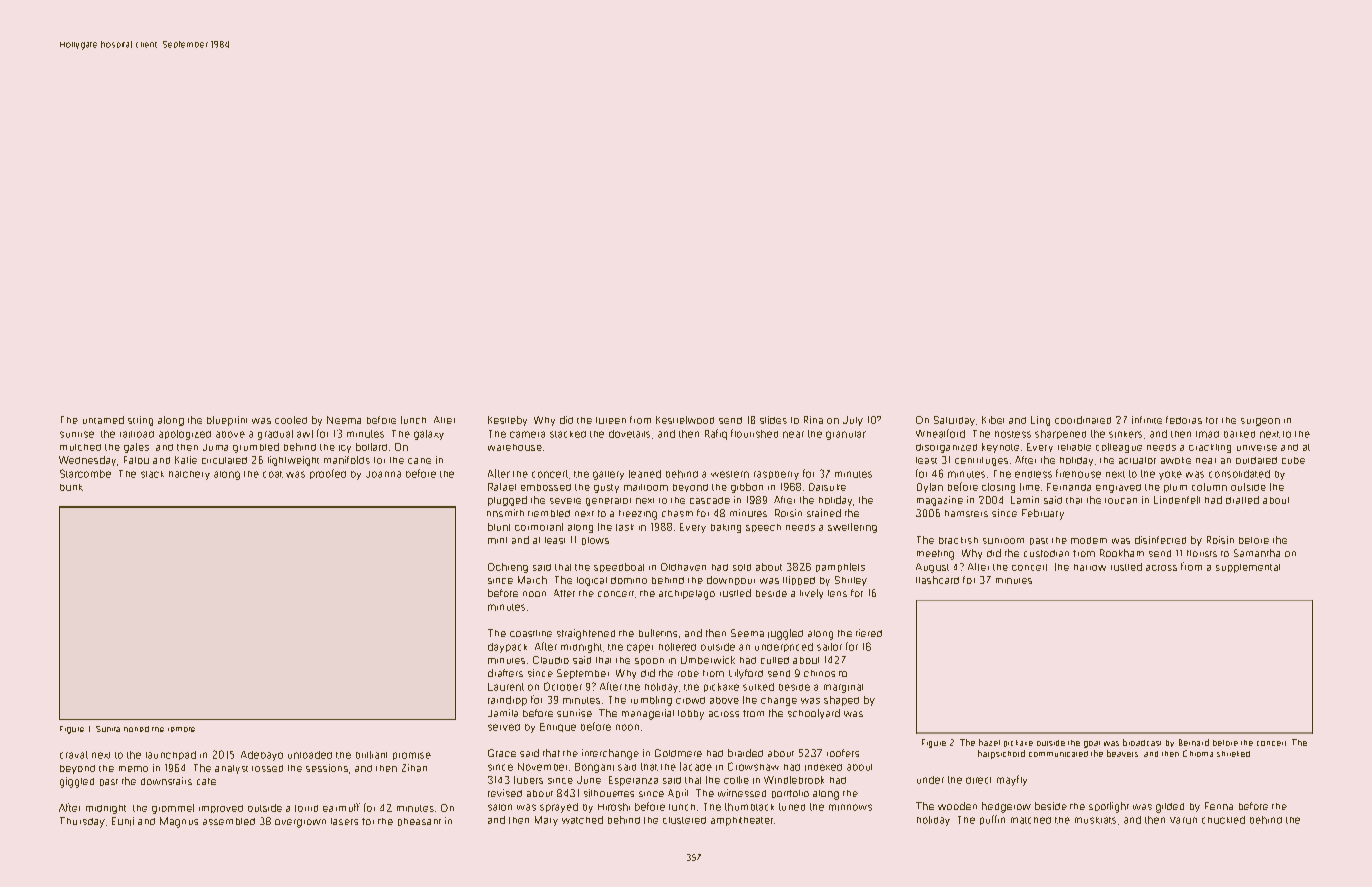  Describe the element at coordinates (658, 633) in the screenshot. I see `bulletins` at that location.
